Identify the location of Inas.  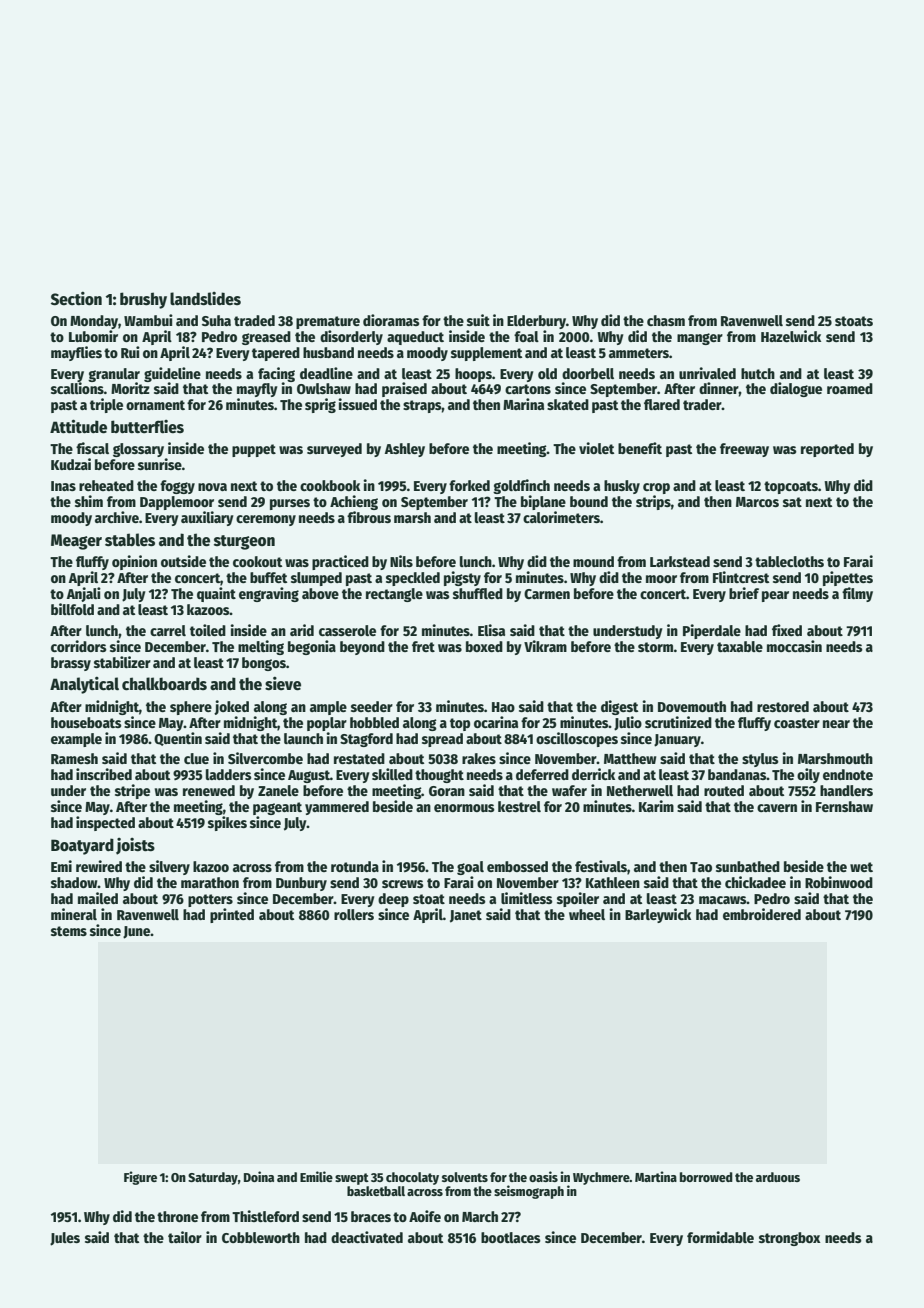
(63, 486).
